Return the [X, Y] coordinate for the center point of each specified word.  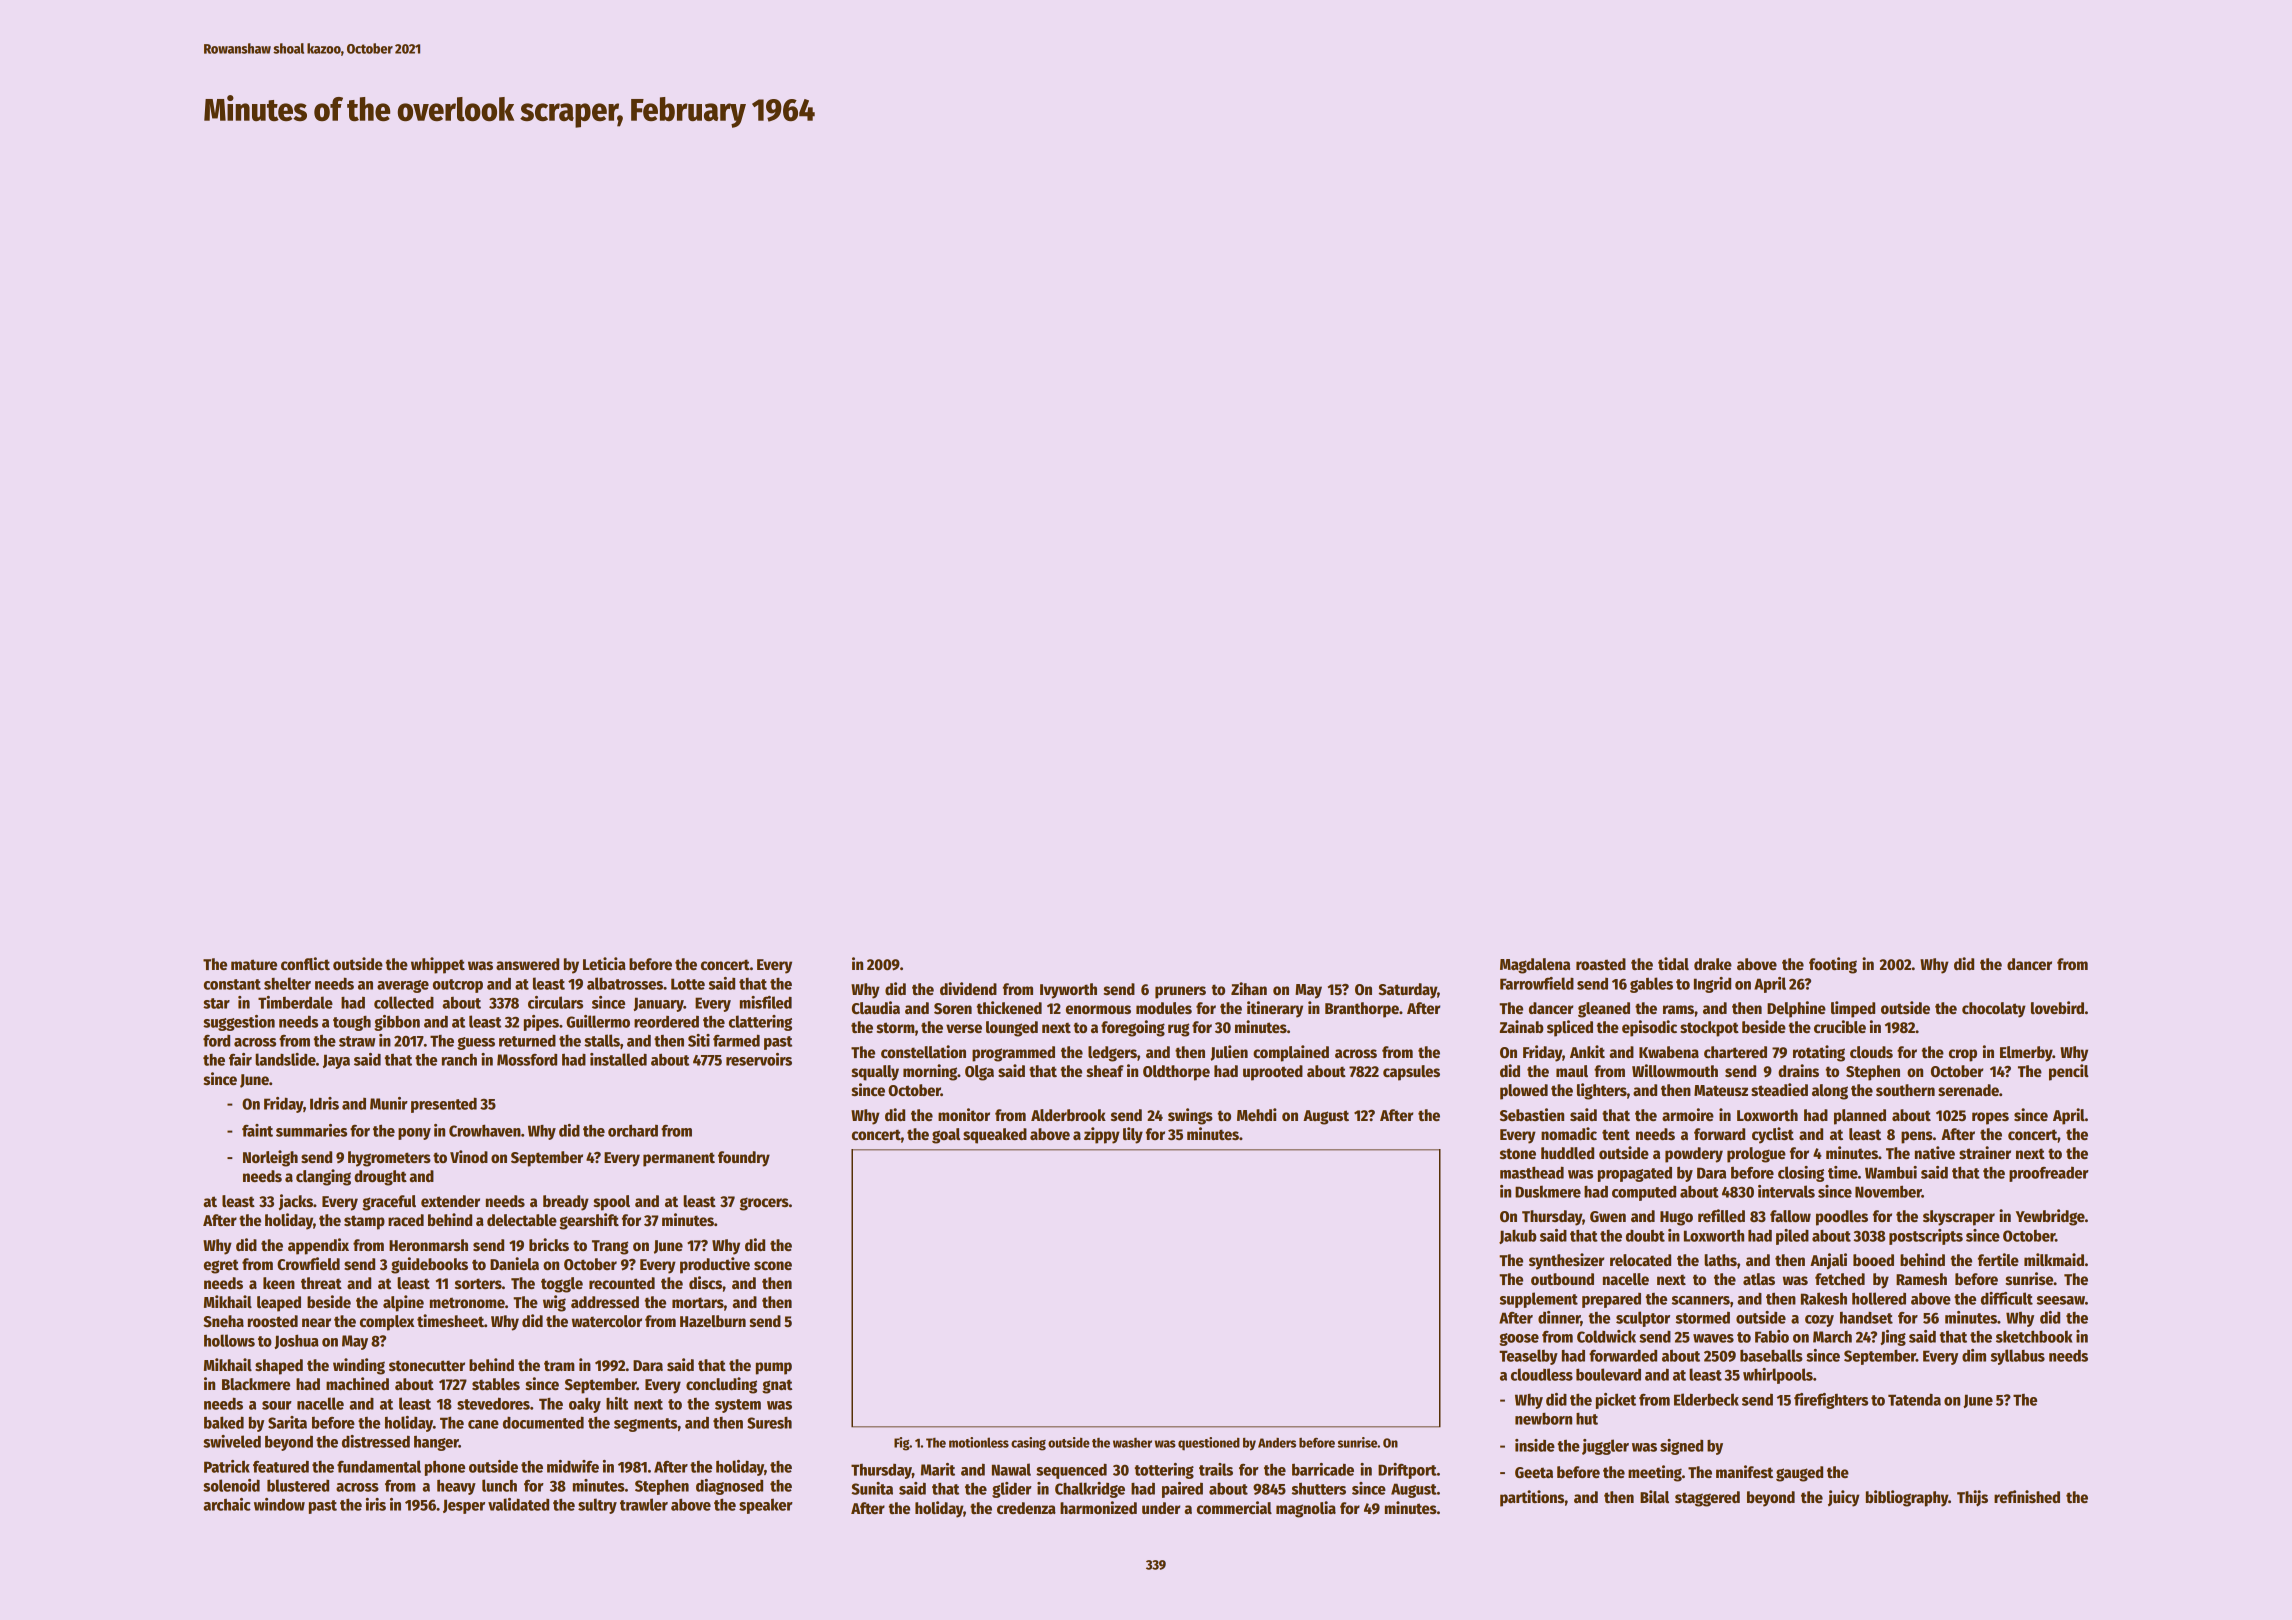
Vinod [469, 1156]
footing [1833, 965]
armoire [1688, 1114]
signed [1681, 1447]
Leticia [604, 963]
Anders [1277, 1443]
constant [232, 984]
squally [875, 1073]
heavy [456, 1487]
